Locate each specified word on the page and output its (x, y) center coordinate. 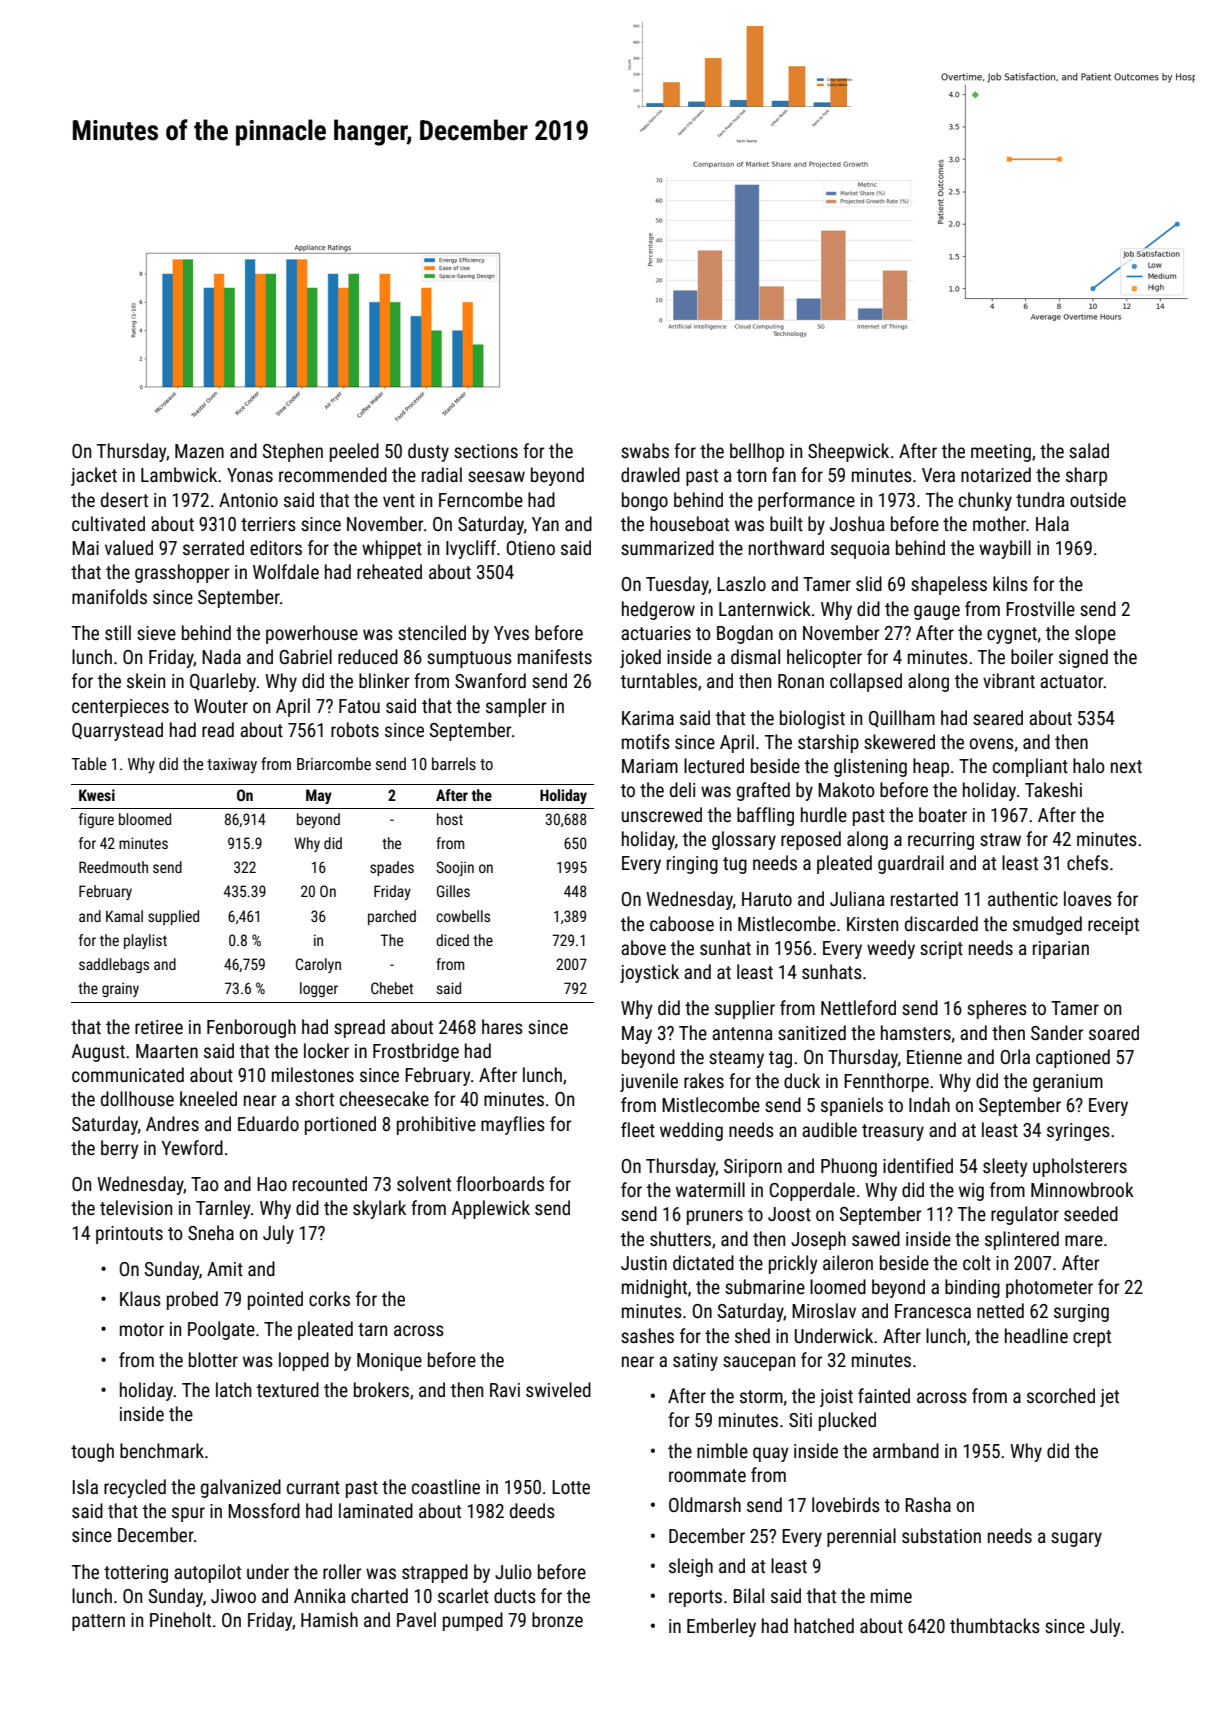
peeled (354, 452)
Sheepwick (848, 452)
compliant (1030, 767)
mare (1084, 1240)
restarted (924, 898)
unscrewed (662, 814)
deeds (532, 1510)
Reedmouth (113, 867)
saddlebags (114, 965)
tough (92, 1452)
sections (486, 451)
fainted (884, 1395)
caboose (682, 923)
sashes (647, 1335)
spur (188, 1514)
